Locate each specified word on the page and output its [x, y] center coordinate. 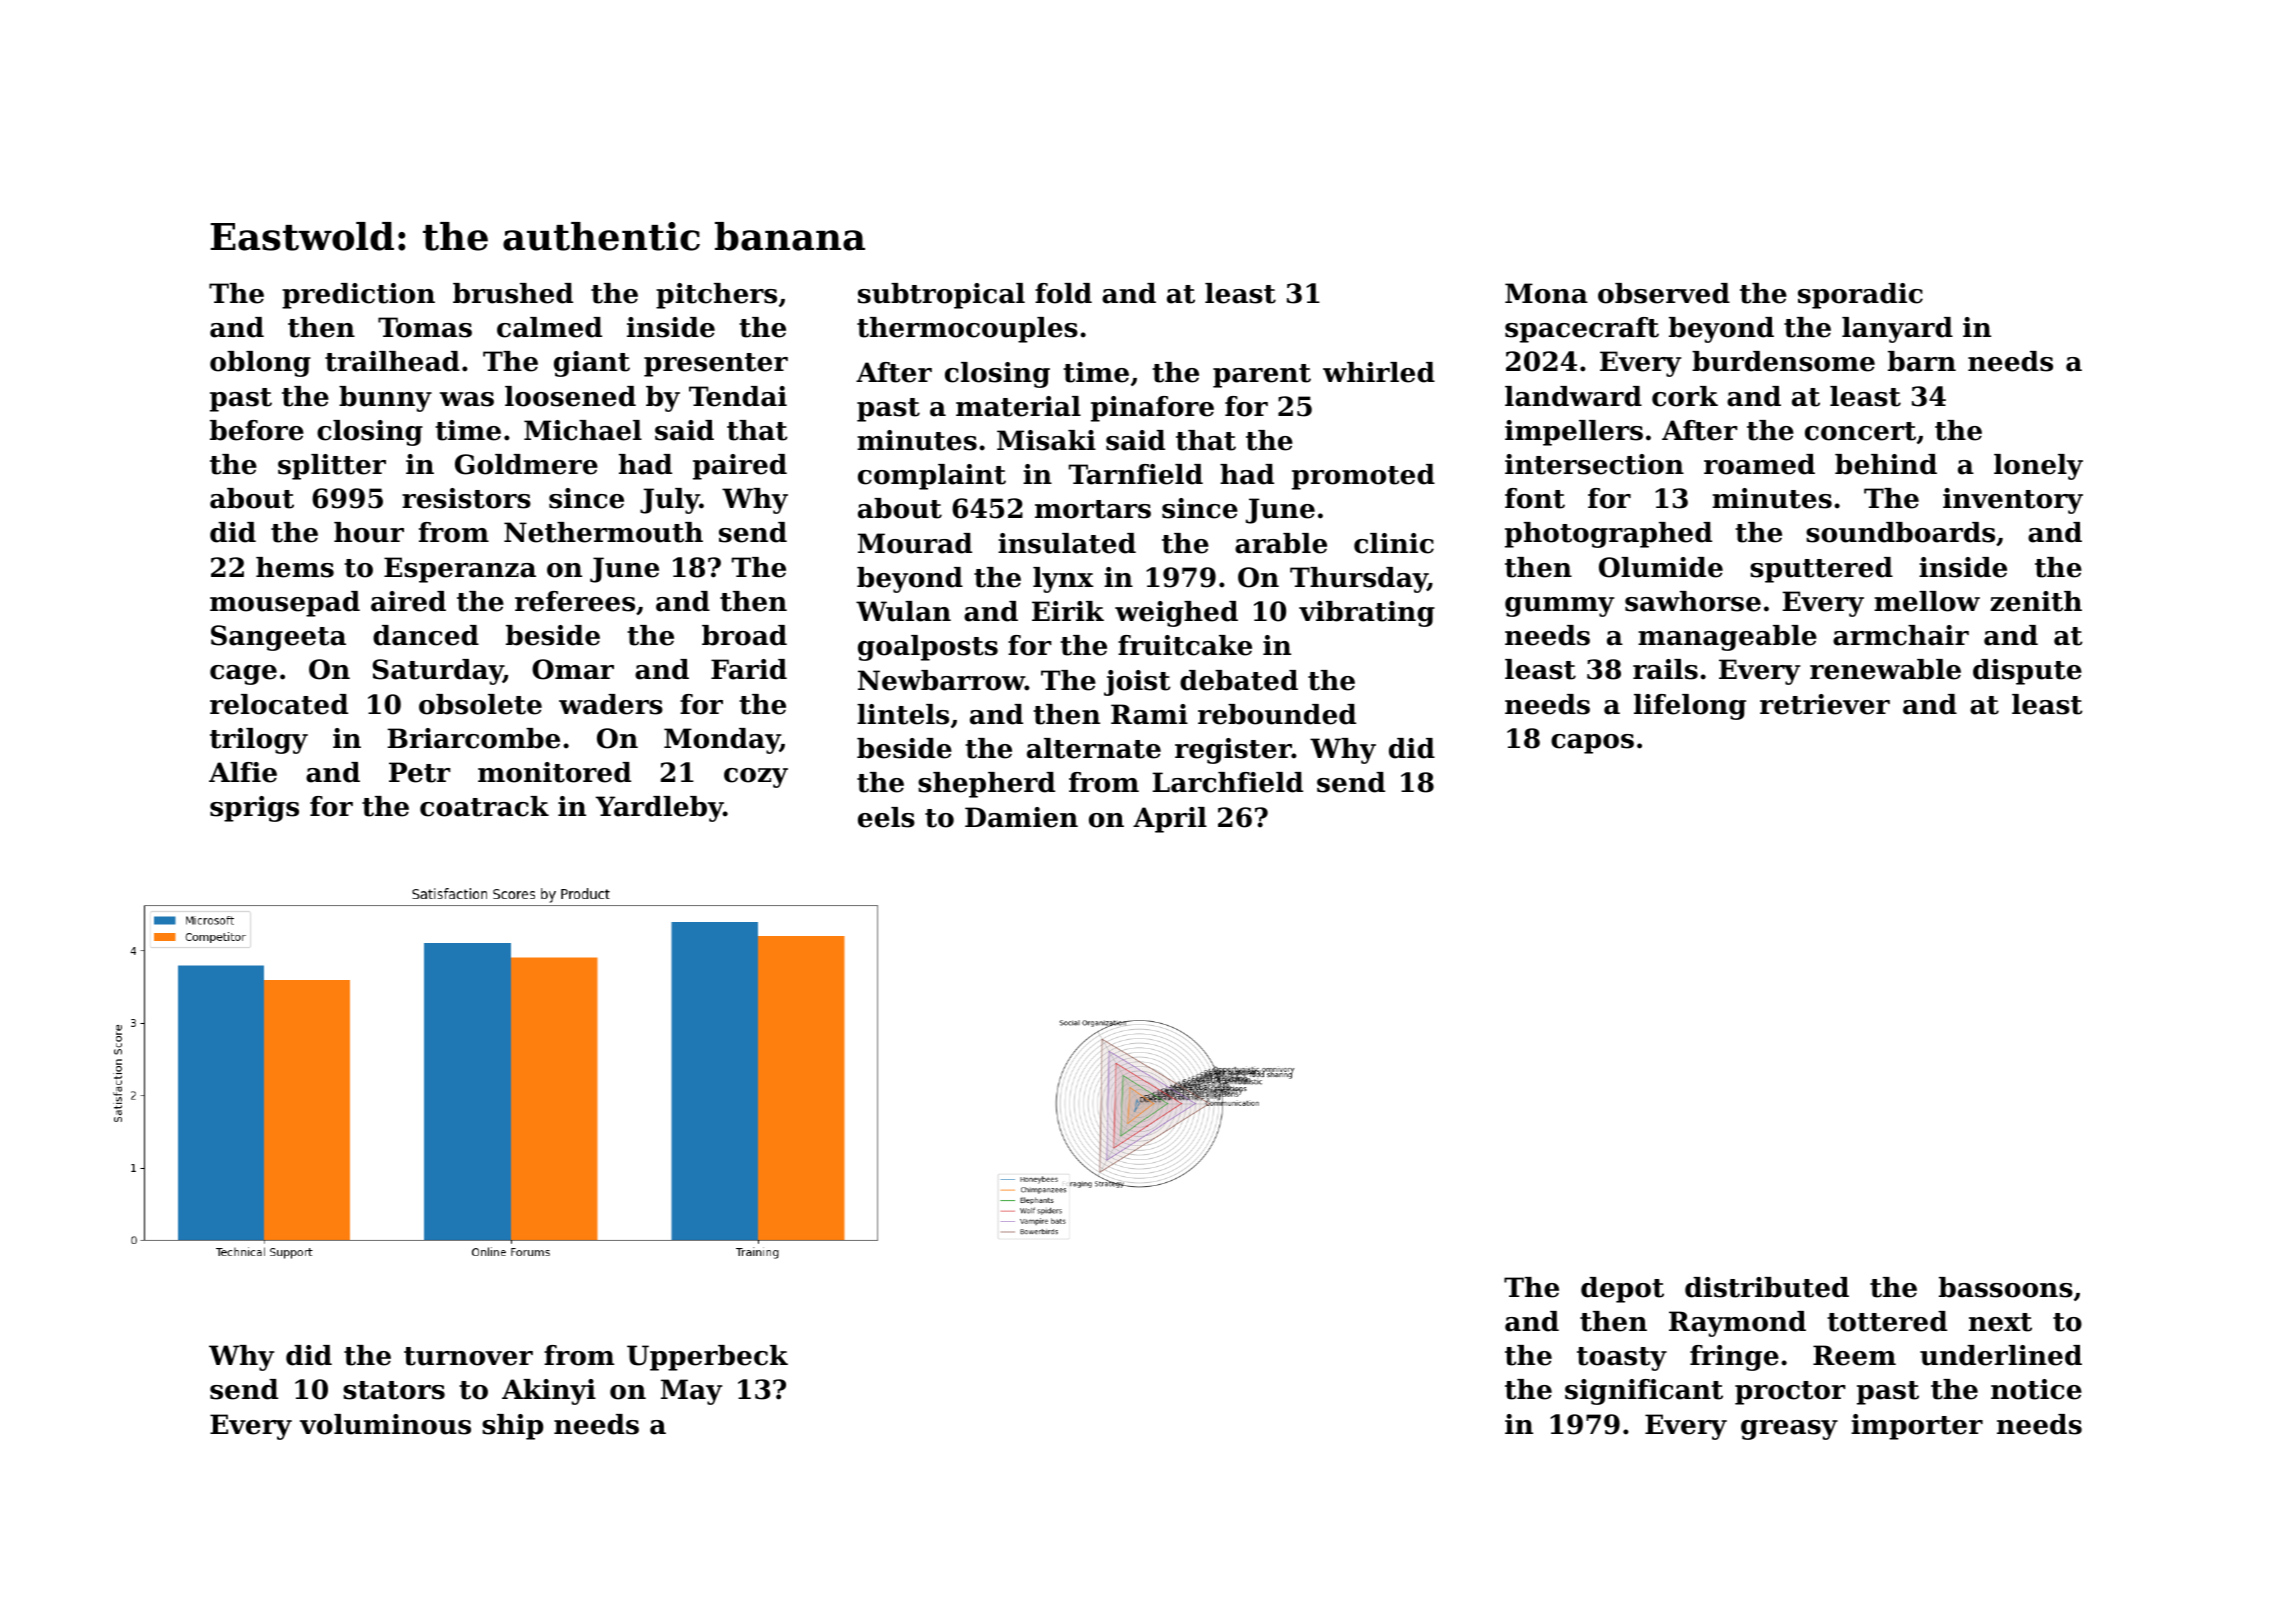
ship [512, 1427]
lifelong [1690, 707]
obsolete [480, 704]
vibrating [1367, 614]
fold [1063, 293]
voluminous [385, 1424]
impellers [1574, 433]
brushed [513, 293]
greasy [1789, 1430]
